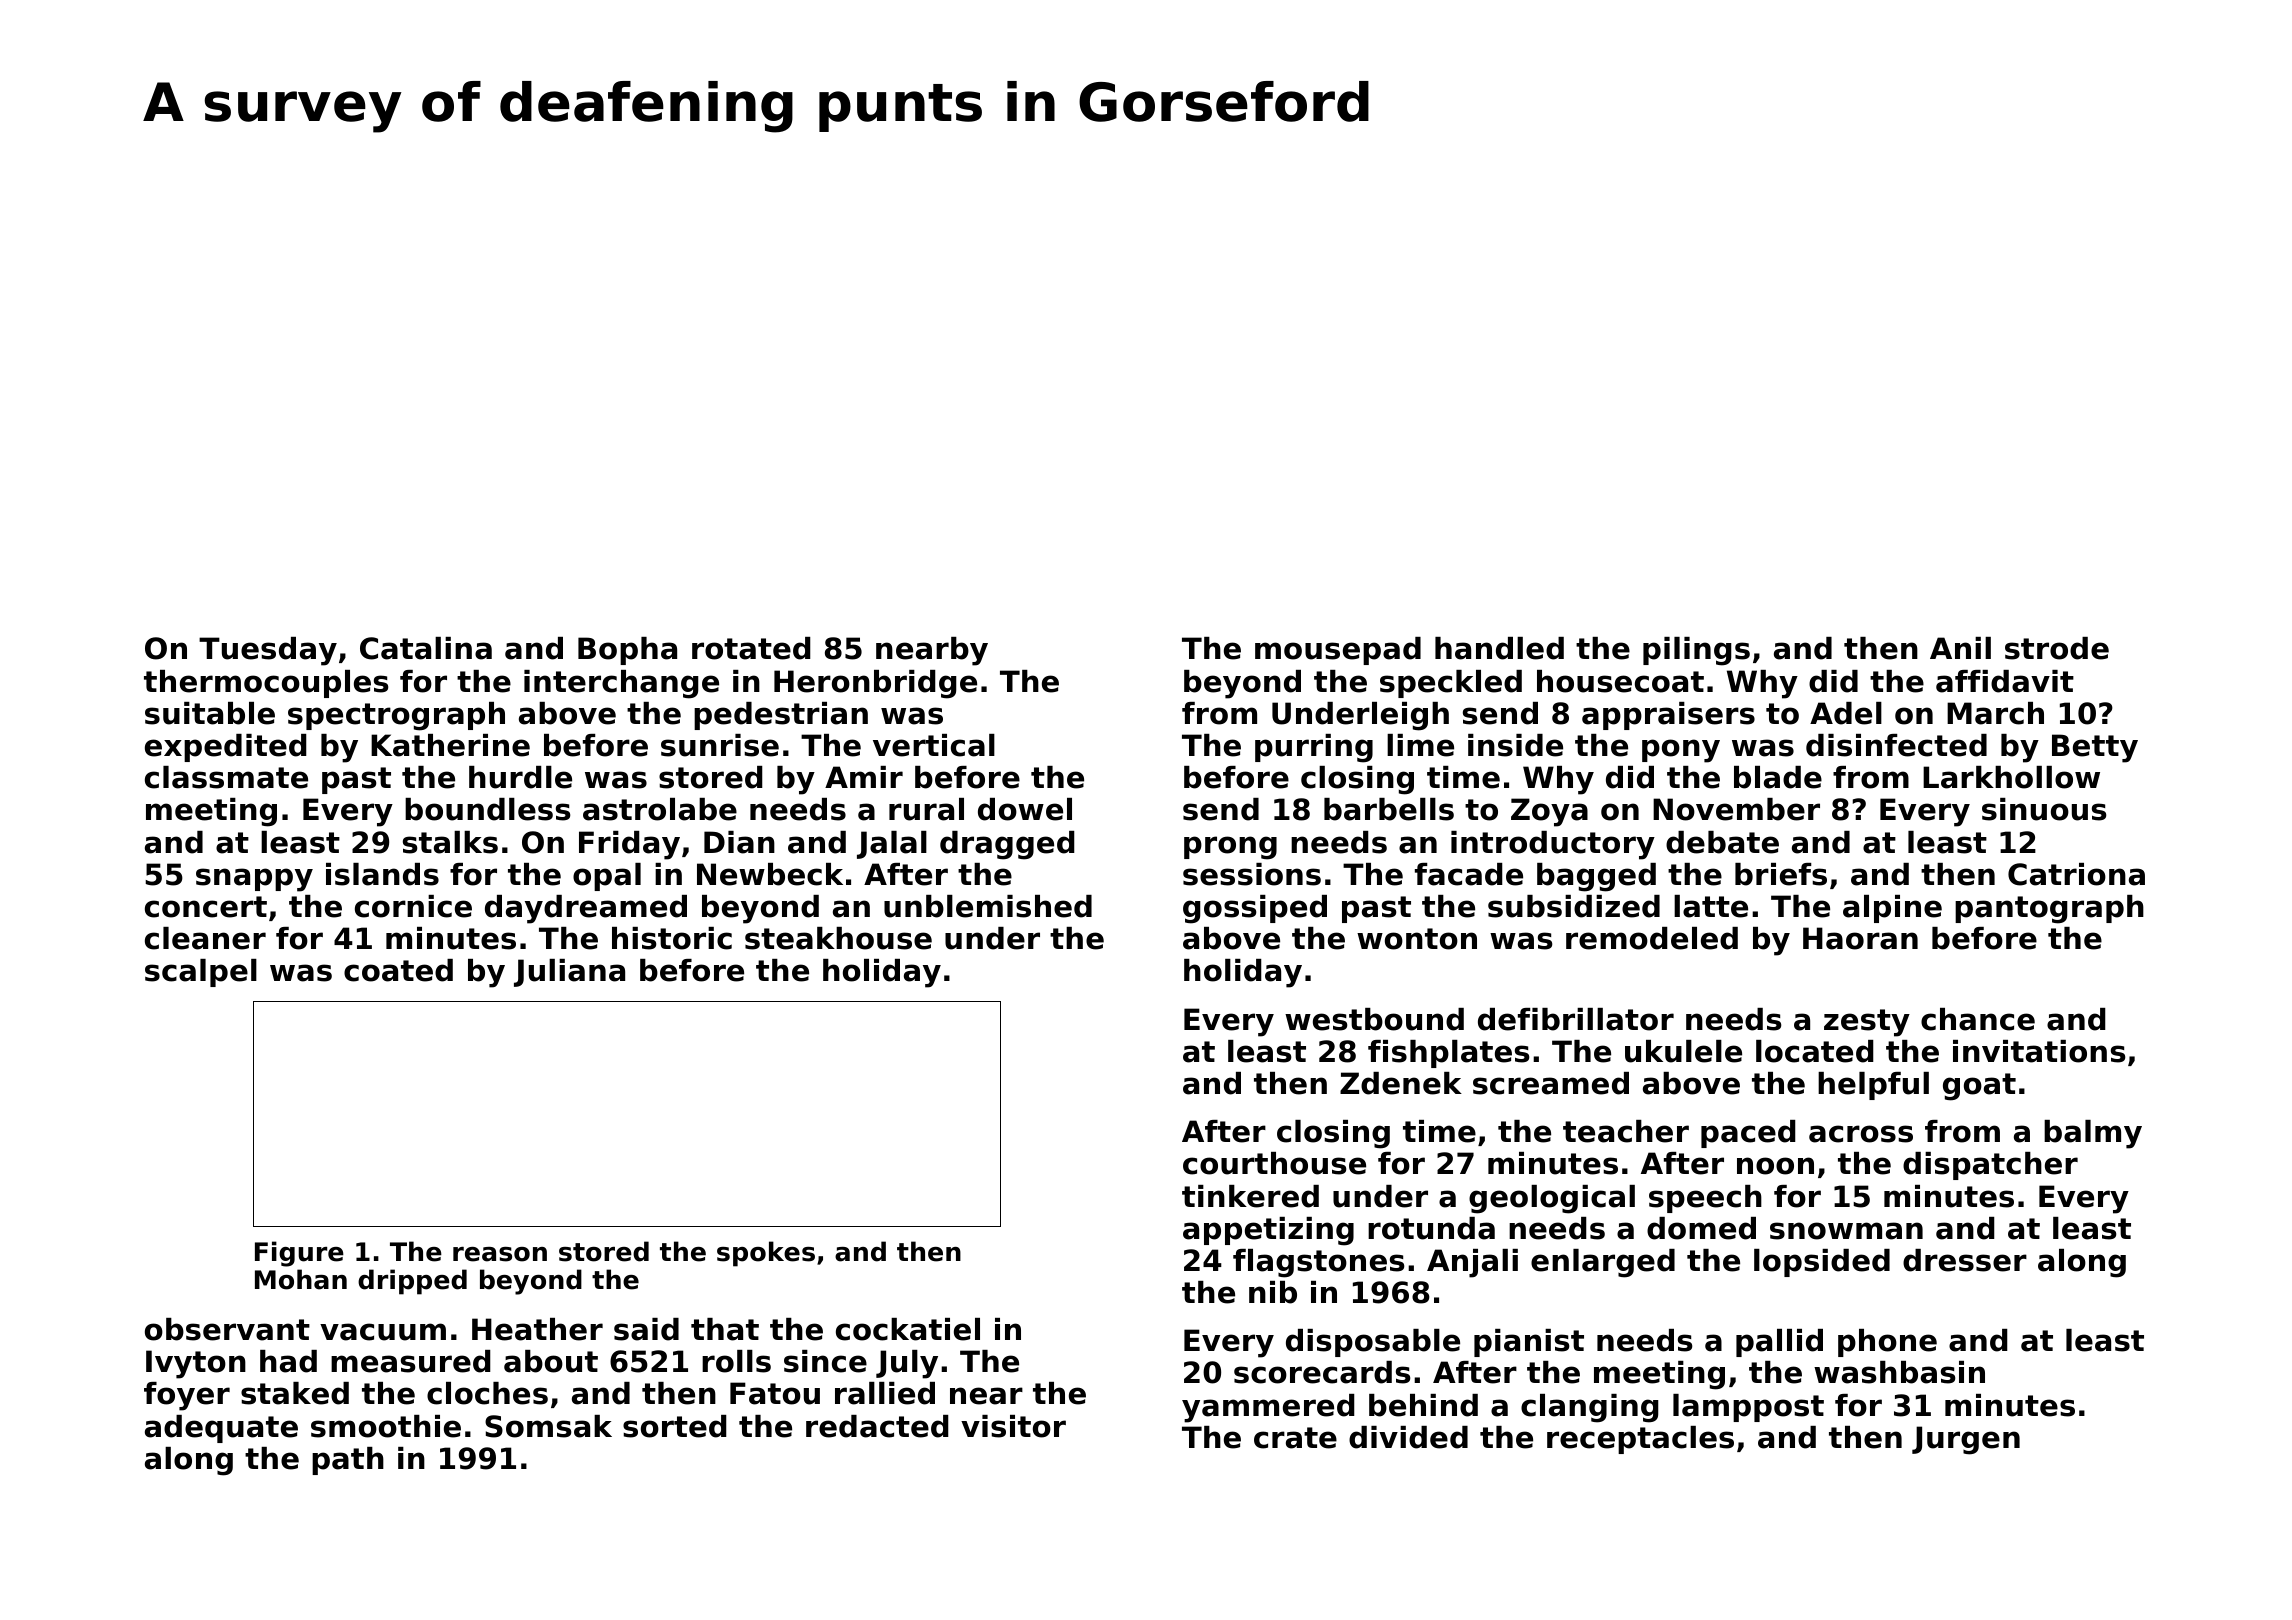 The width and height of the page is (2292, 1620). What do you see at coordinates (201, 973) in the page?
I see `scalpel` at bounding box center [201, 973].
